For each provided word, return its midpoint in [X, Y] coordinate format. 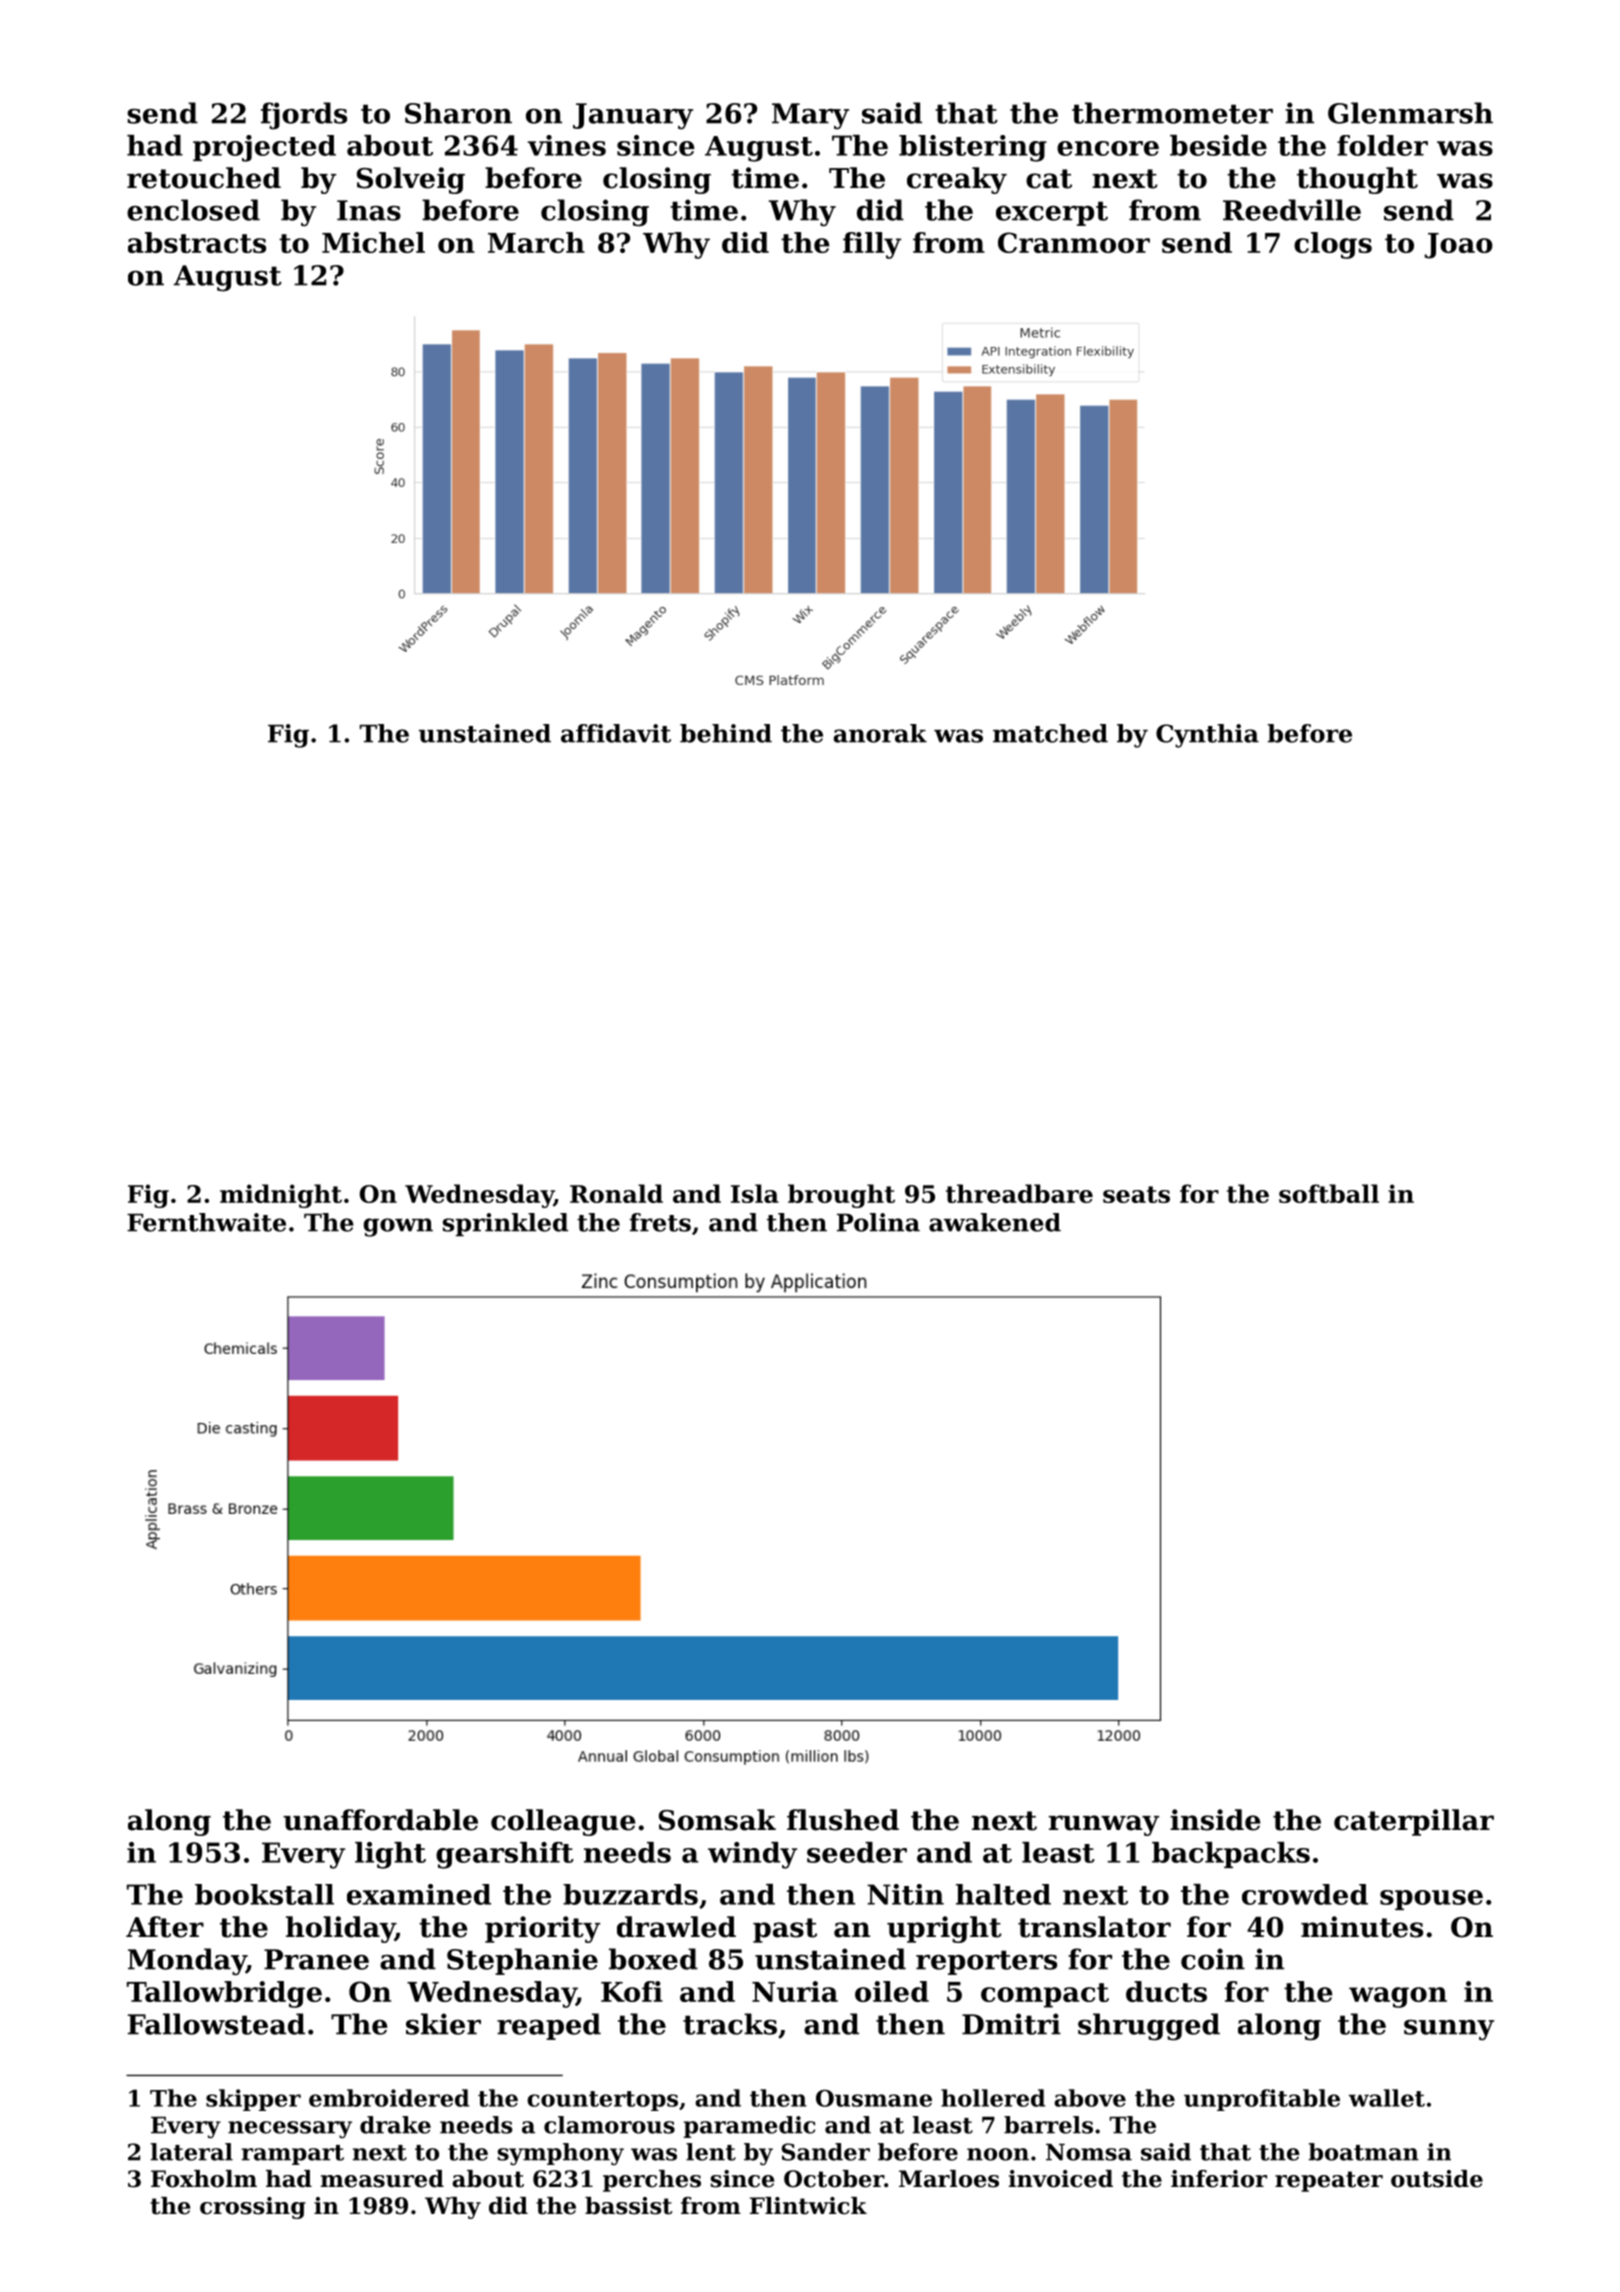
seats [1136, 1194]
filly [872, 245]
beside [1218, 145]
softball [1329, 1193]
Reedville [1292, 210]
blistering [973, 148]
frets [660, 1222]
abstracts [197, 242]
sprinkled [505, 1224]
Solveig [411, 180]
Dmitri [1011, 2024]
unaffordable [380, 1820]
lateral [192, 2152]
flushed [843, 1820]
